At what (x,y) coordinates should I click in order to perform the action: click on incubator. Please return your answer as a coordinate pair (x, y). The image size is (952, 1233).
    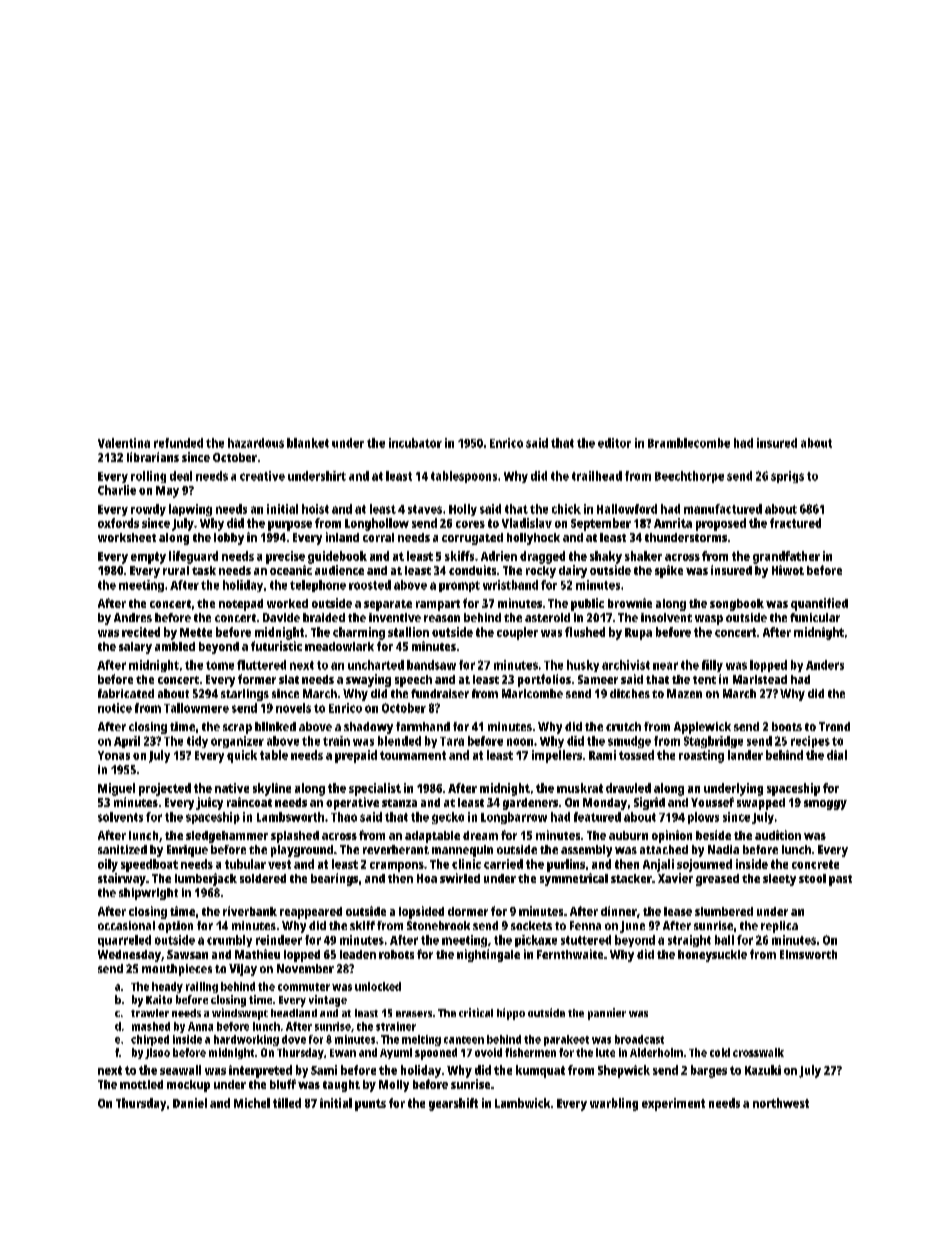
    Looking at the image, I should click on (415, 443).
